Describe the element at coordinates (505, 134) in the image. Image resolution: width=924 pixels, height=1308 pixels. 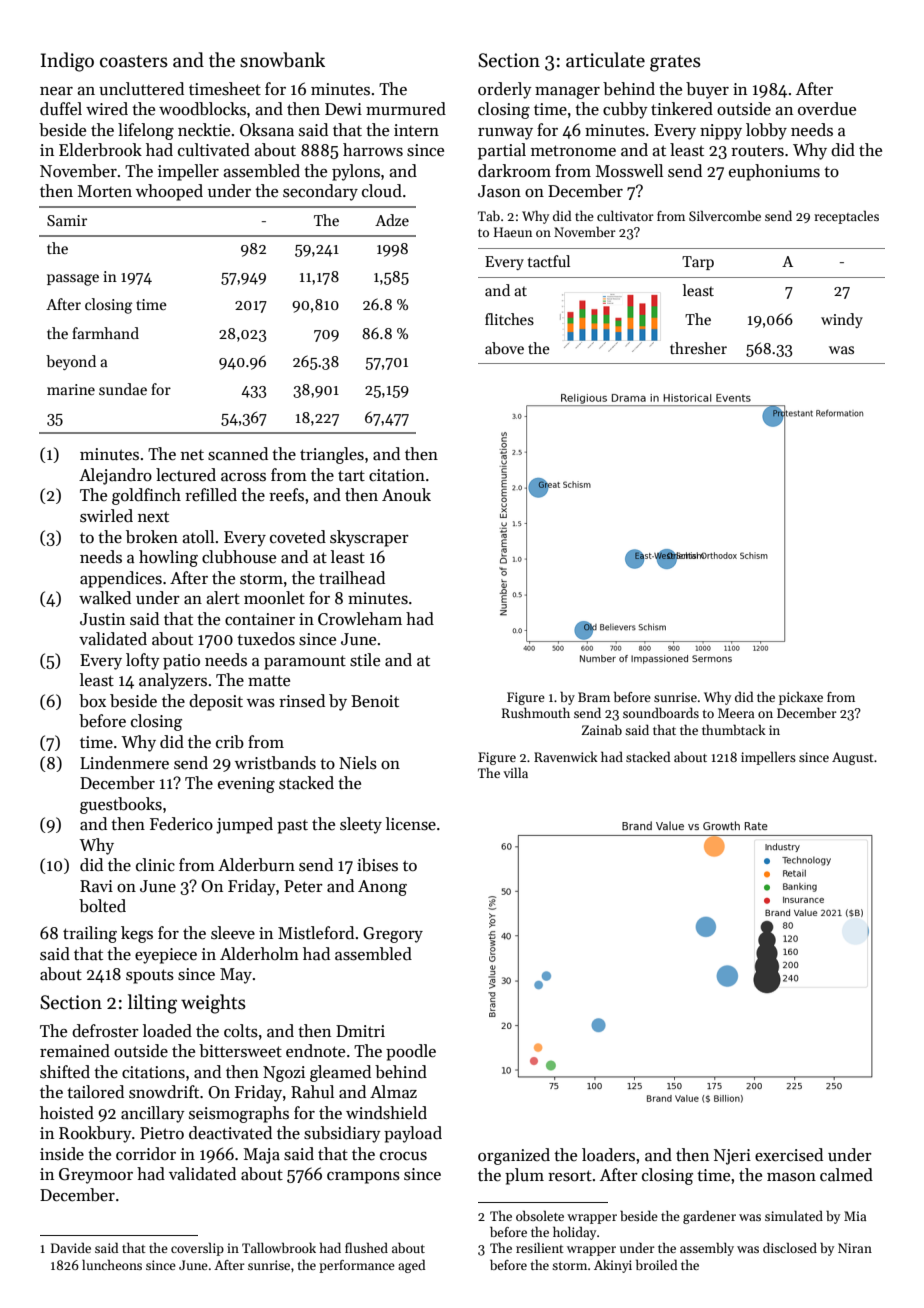
I see `runway` at that location.
